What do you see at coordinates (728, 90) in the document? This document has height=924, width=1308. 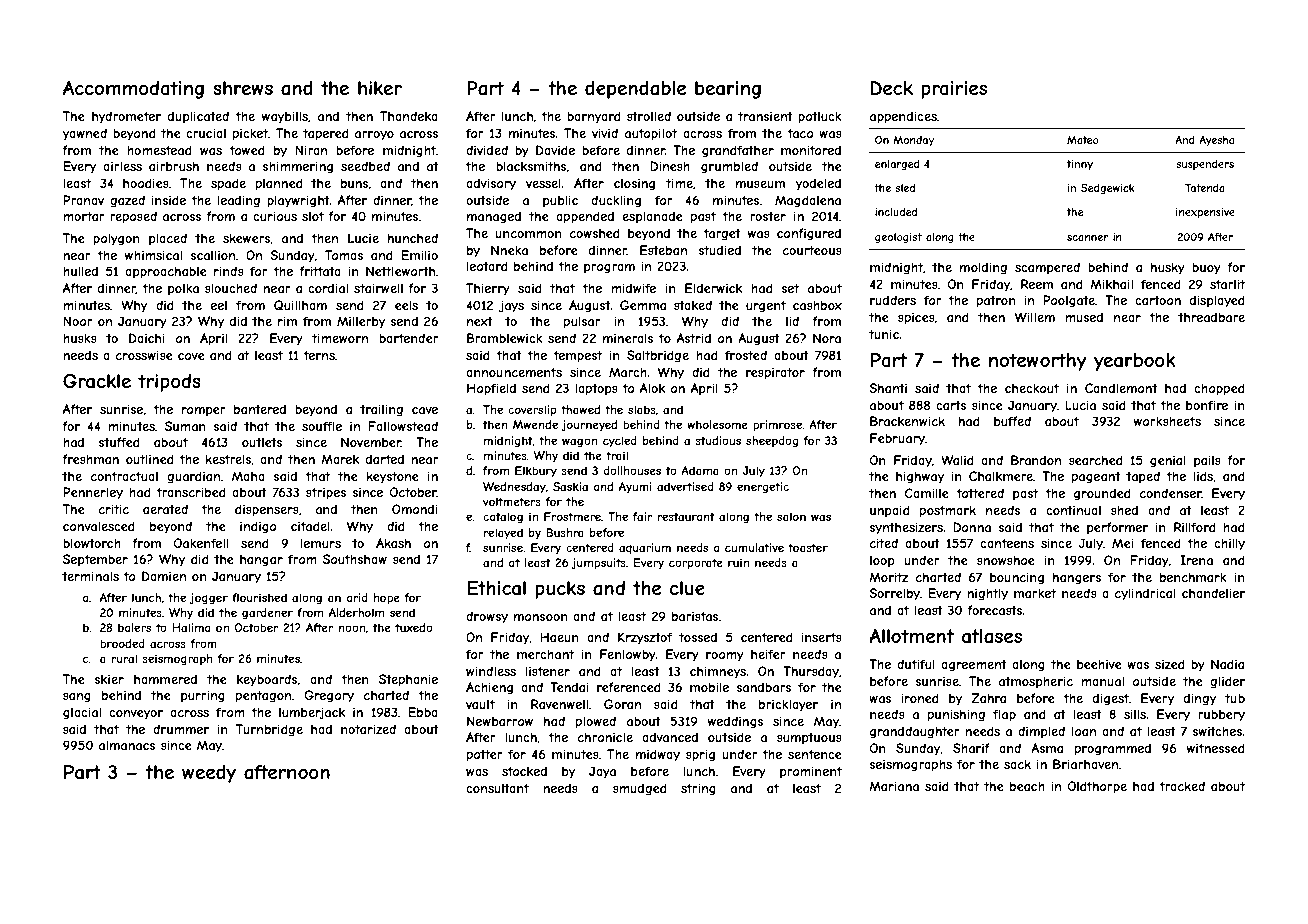 I see `bearing` at bounding box center [728, 90].
